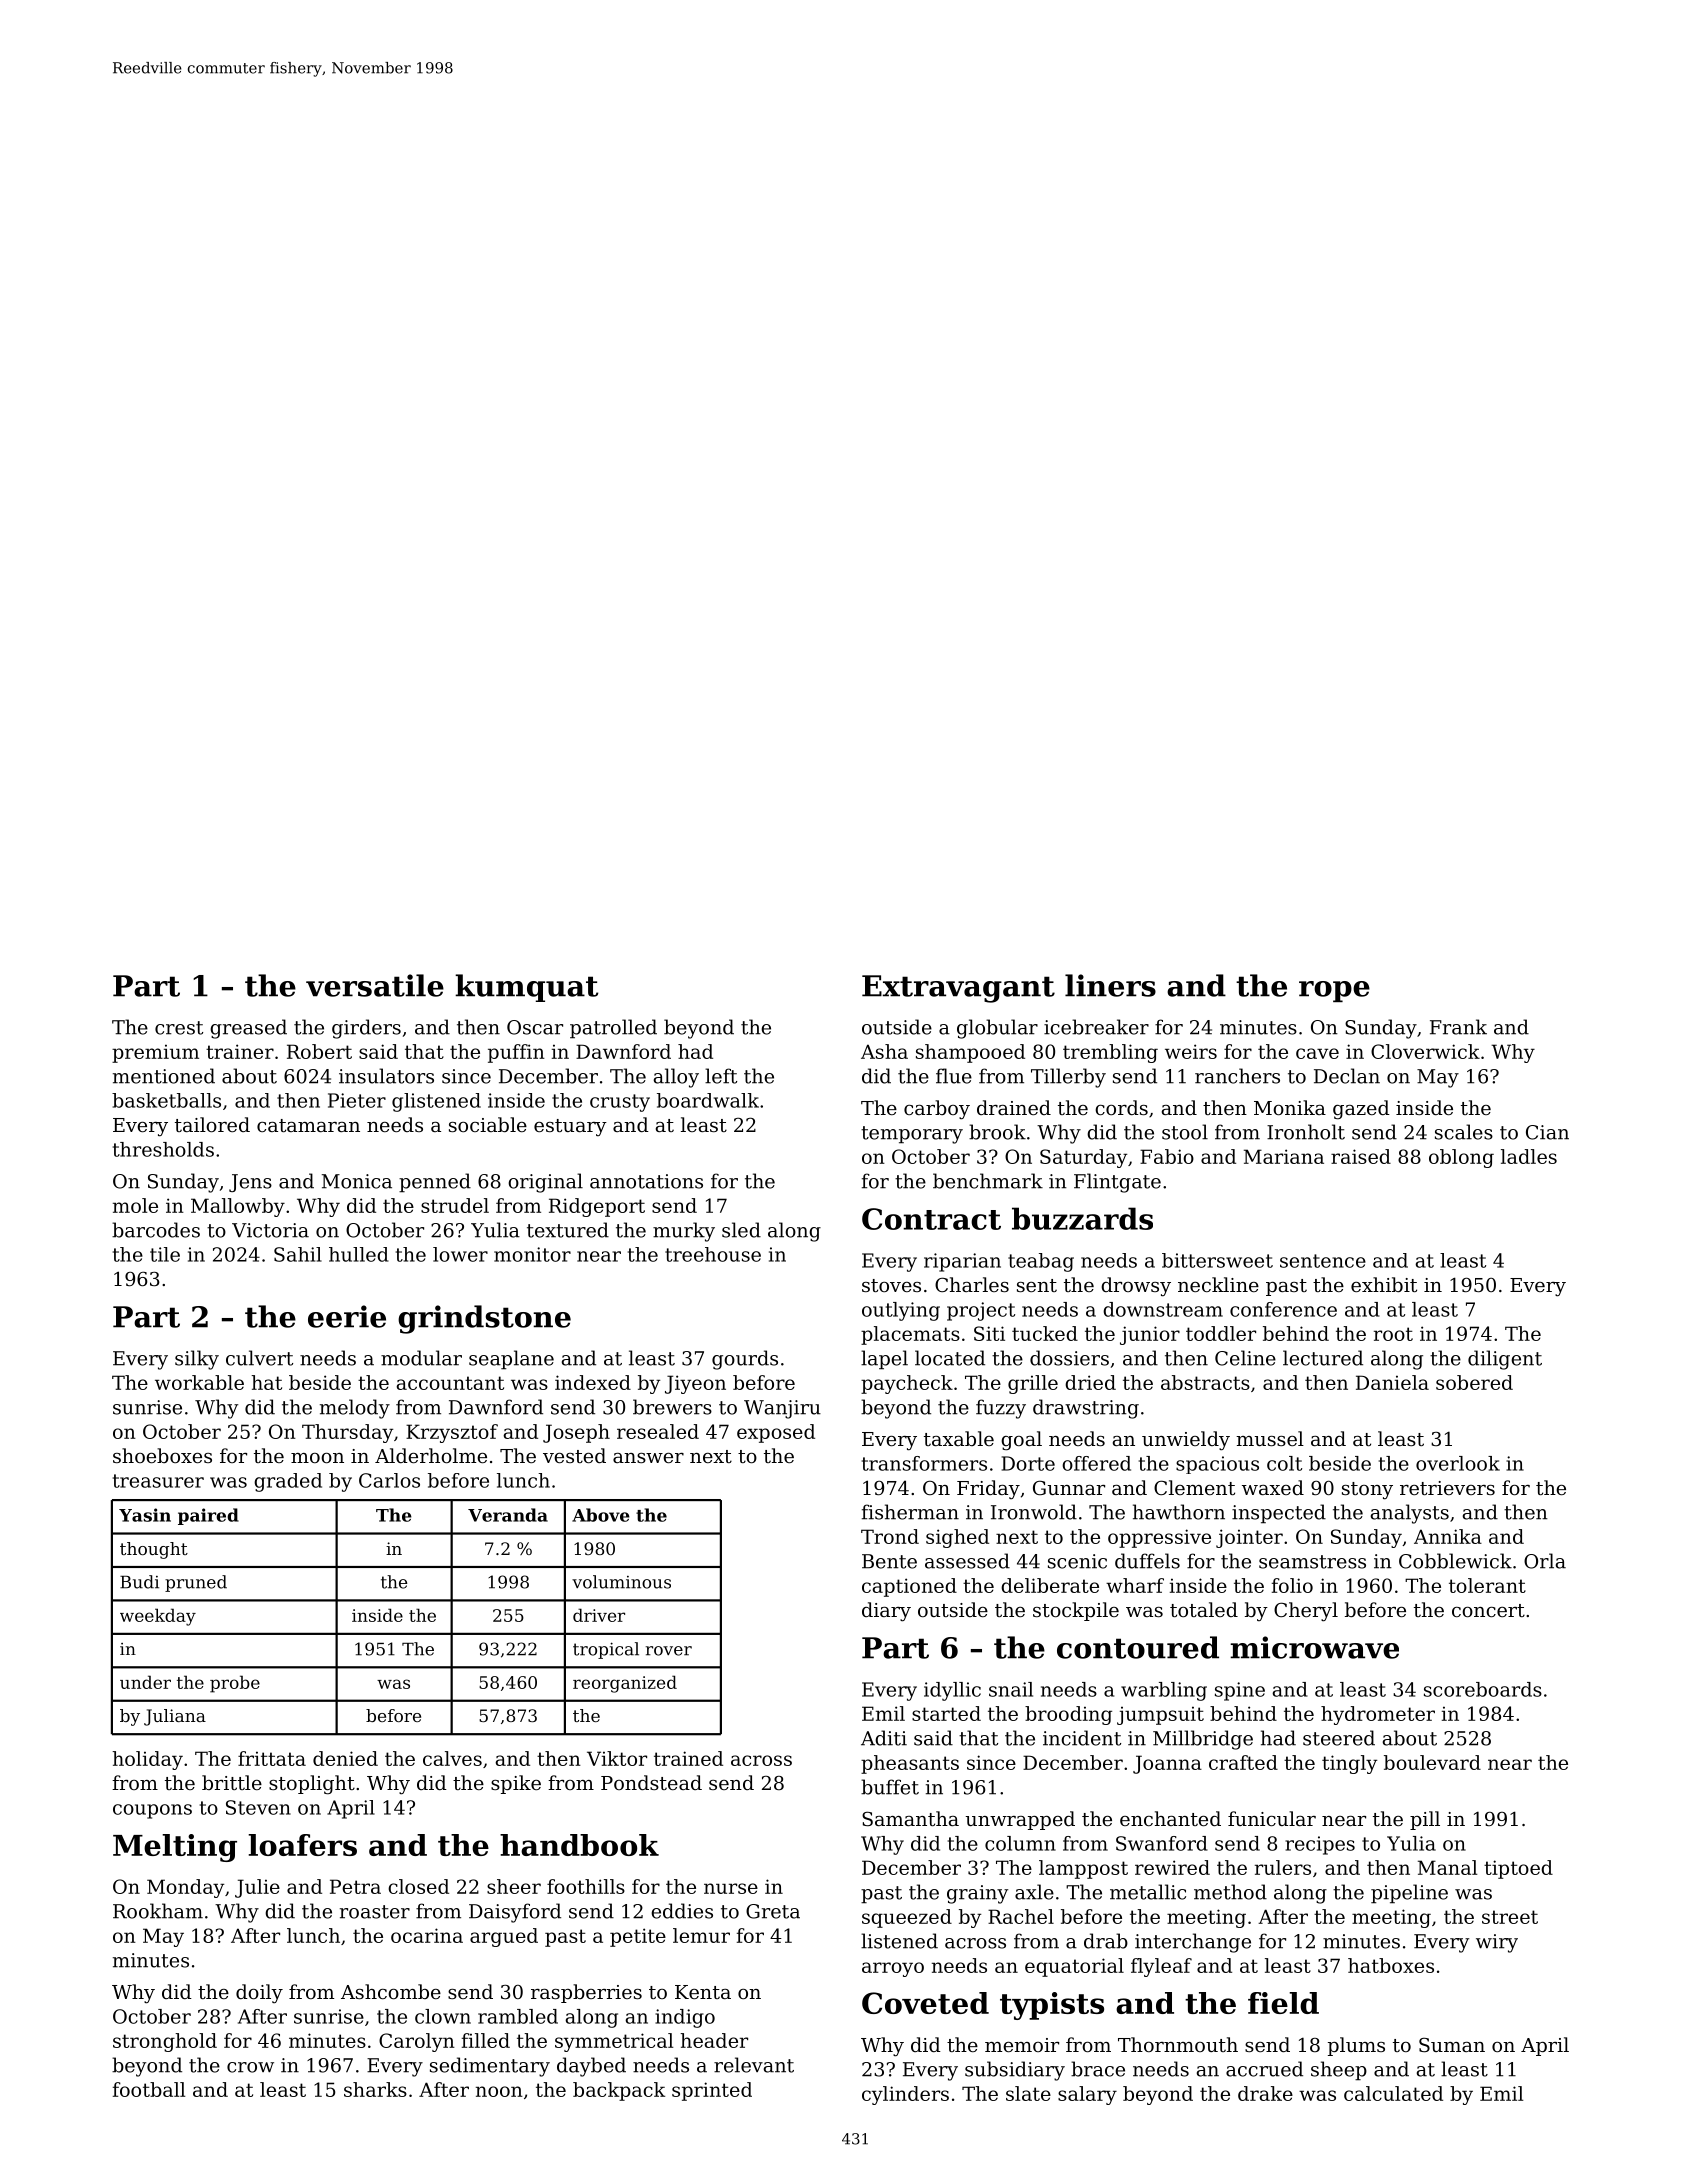  Describe the element at coordinates (1505, 1360) in the screenshot. I see `diligent` at that location.
